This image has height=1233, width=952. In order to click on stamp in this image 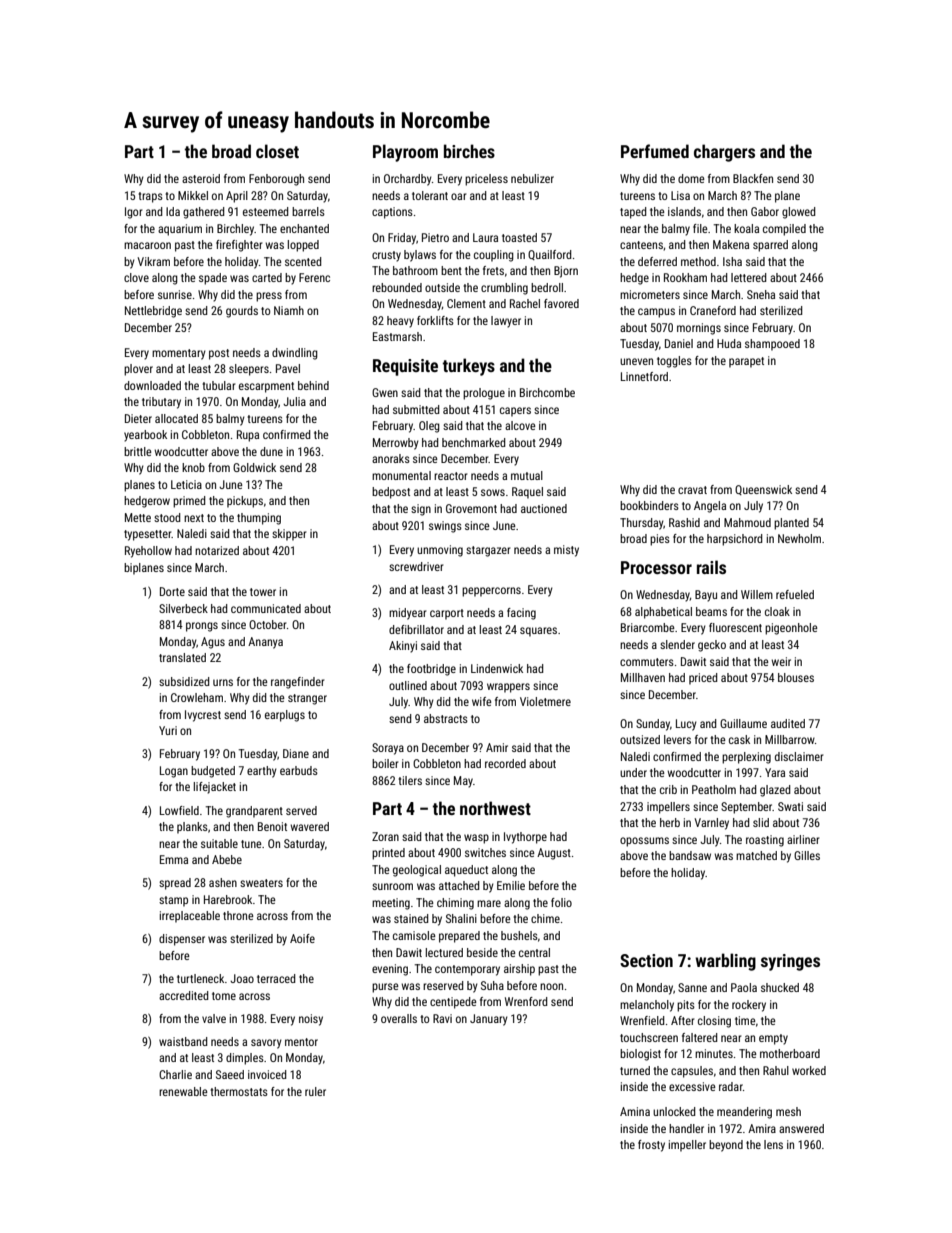, I will do `click(173, 901)`.
